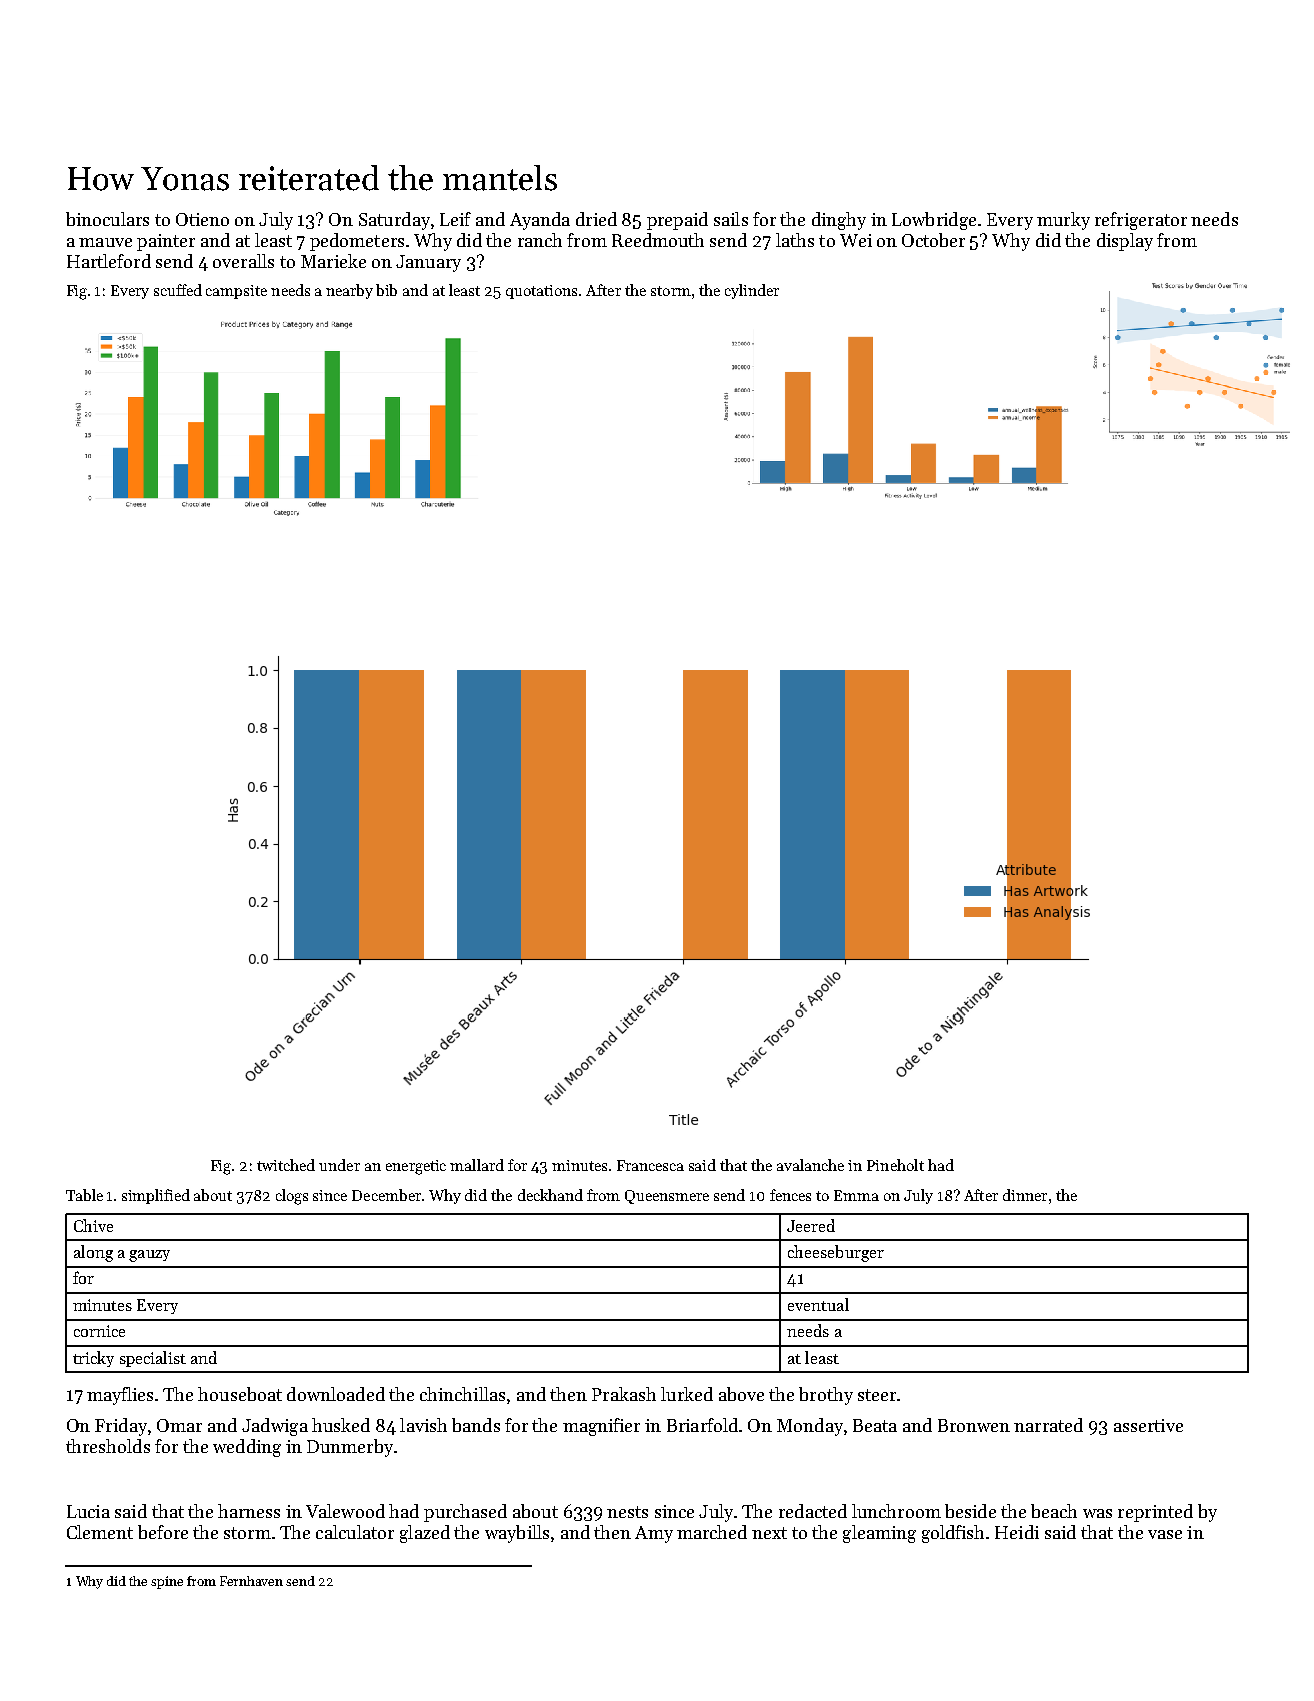  I want to click on murky, so click(1063, 221).
